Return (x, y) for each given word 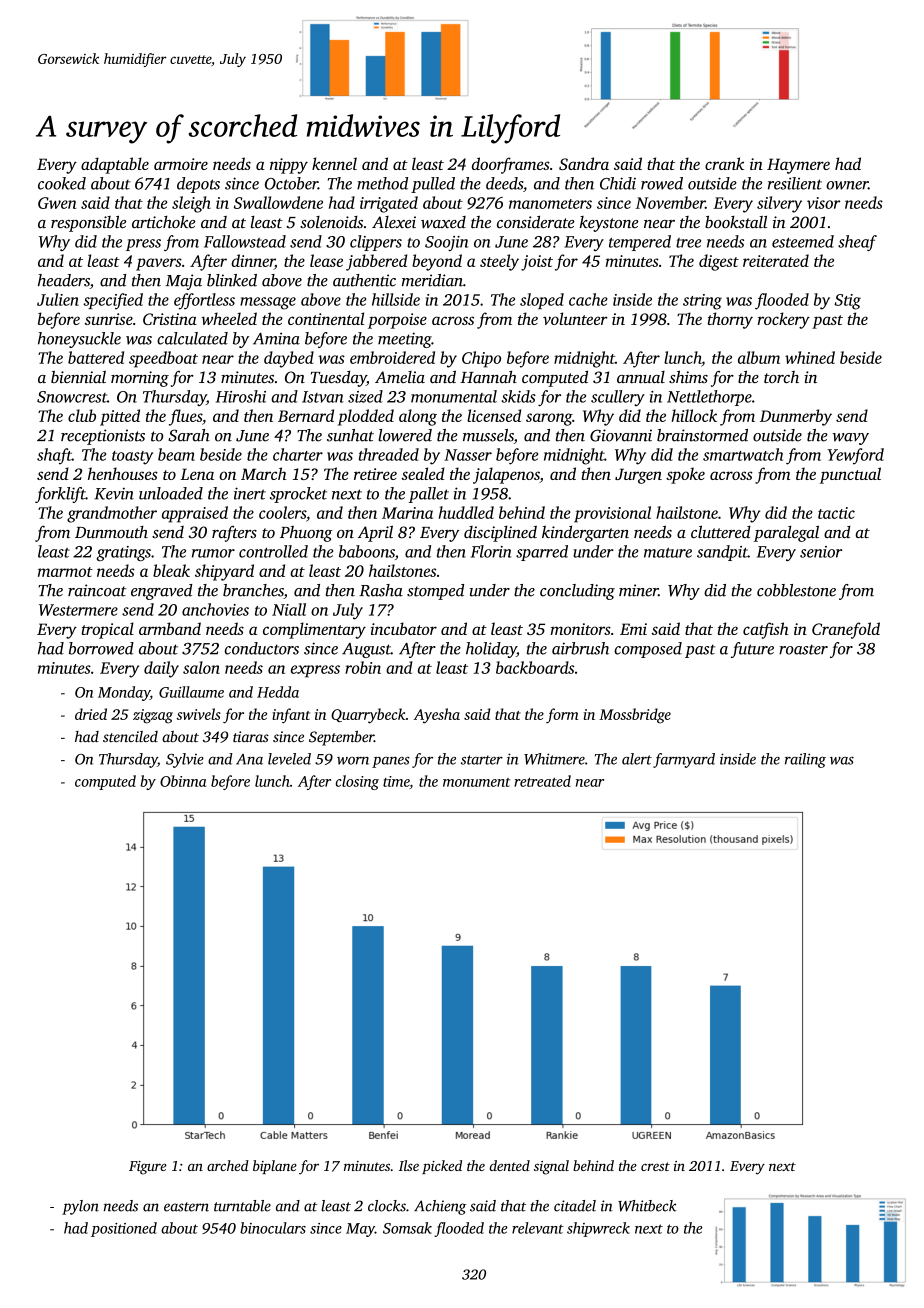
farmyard (684, 760)
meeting (405, 340)
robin (363, 667)
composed (648, 650)
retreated (542, 781)
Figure (148, 1168)
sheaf (857, 243)
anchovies (215, 609)
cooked (62, 183)
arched (228, 1165)
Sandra (584, 163)
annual (641, 377)
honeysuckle (79, 340)
